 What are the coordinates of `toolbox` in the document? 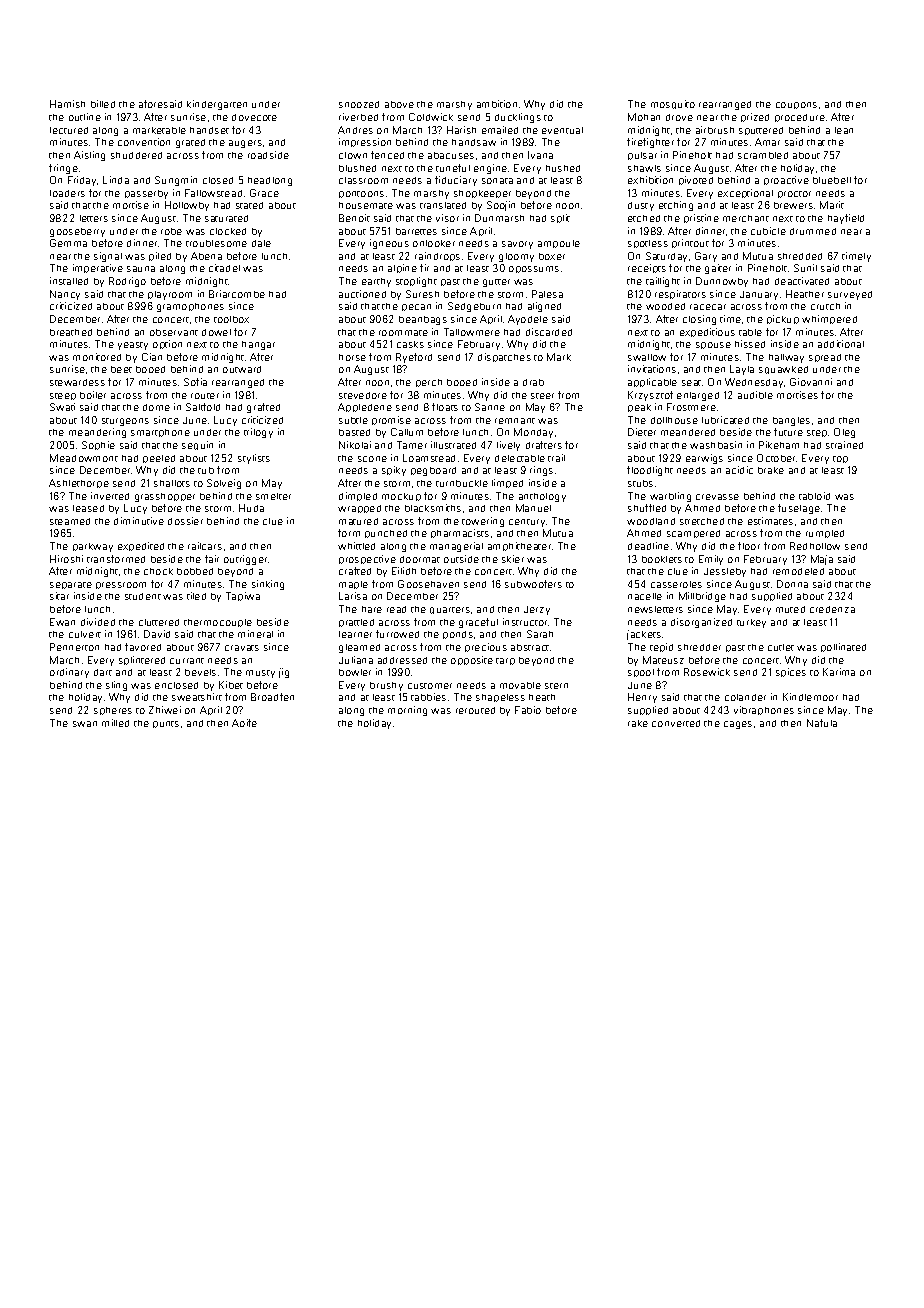 It's located at (231, 319).
